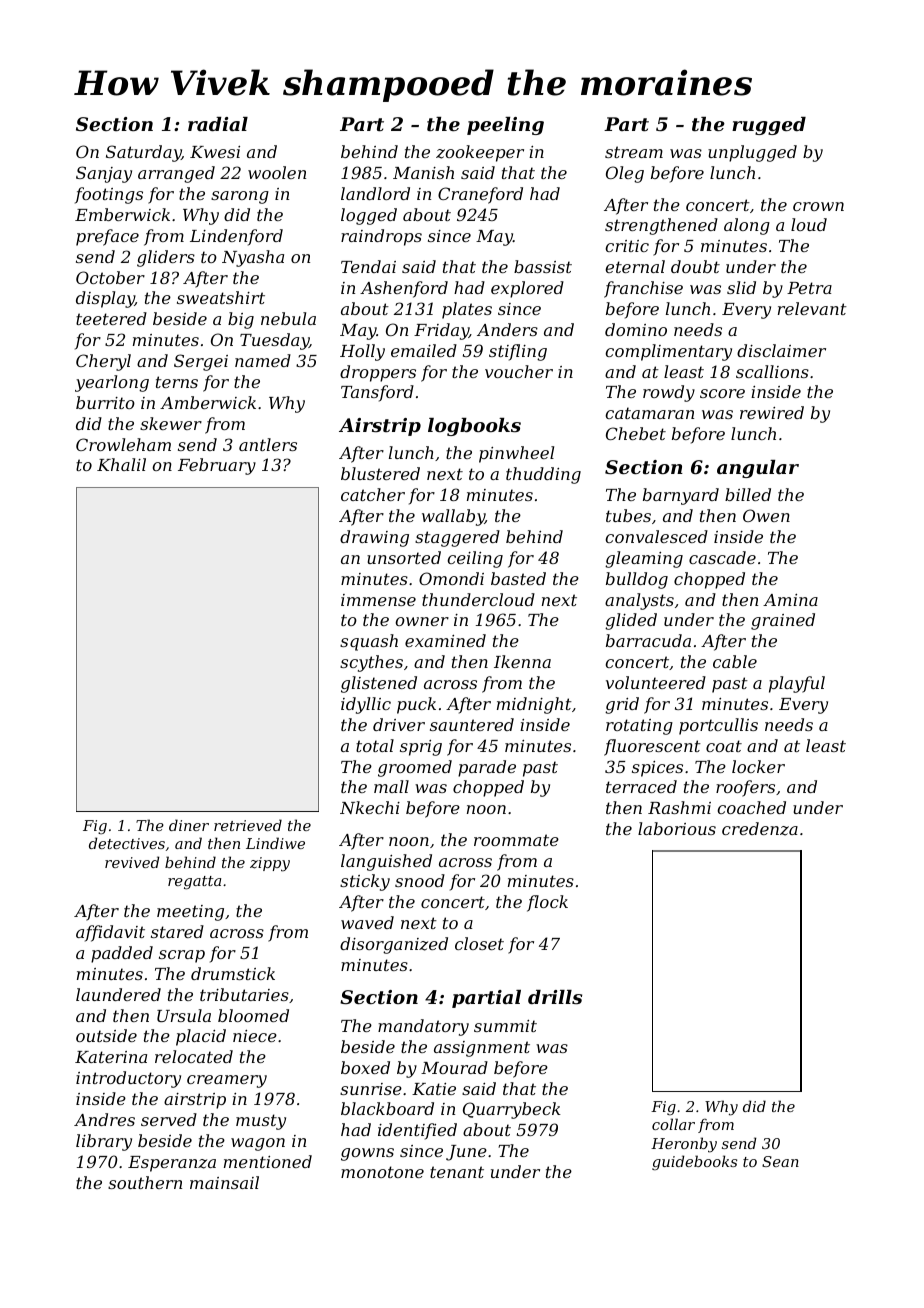  I want to click on pinwheel, so click(516, 454).
